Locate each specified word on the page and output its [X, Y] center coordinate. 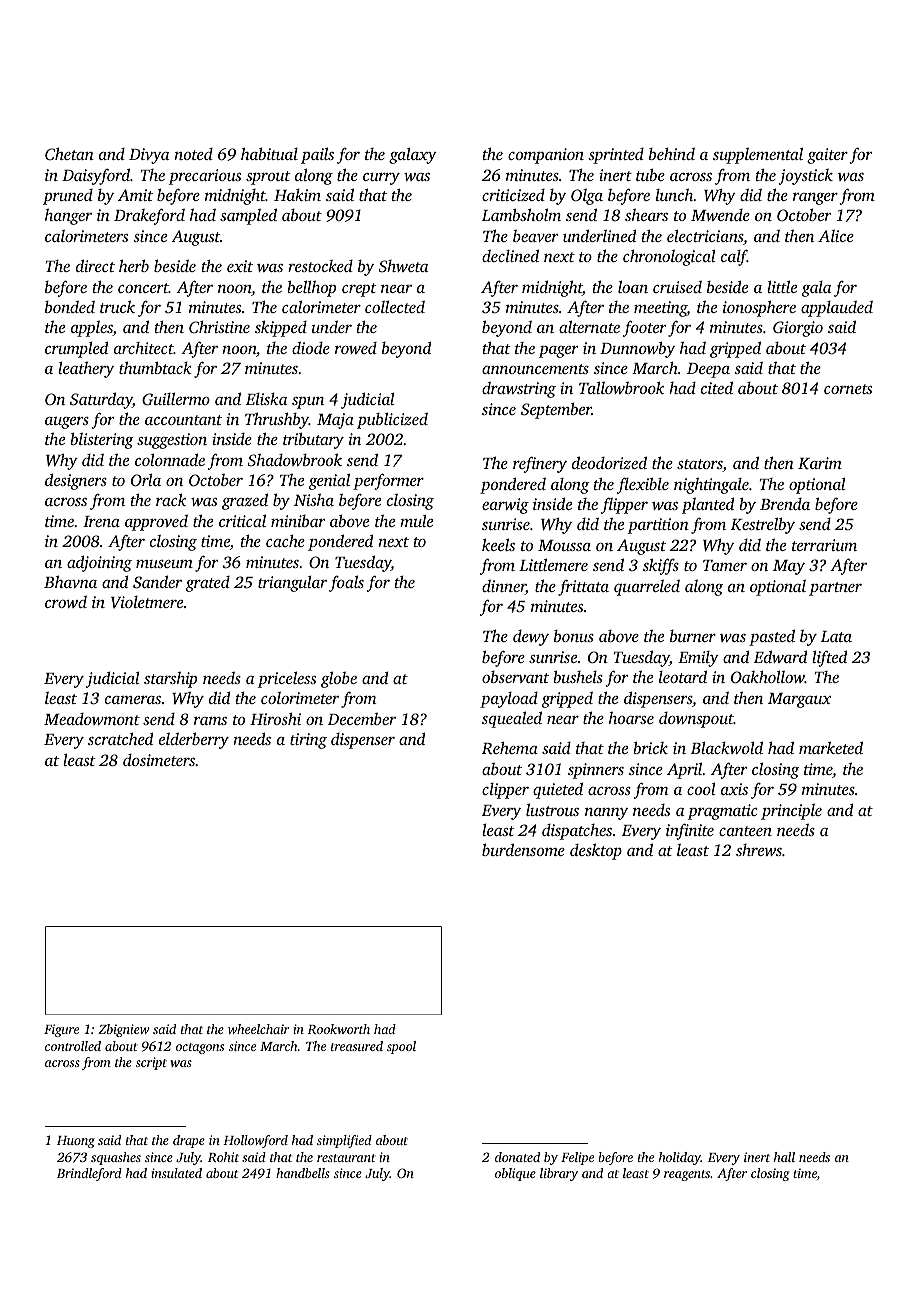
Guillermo [176, 399]
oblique [515, 1174]
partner [835, 589]
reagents [687, 1175]
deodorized [609, 462]
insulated [176, 1173]
